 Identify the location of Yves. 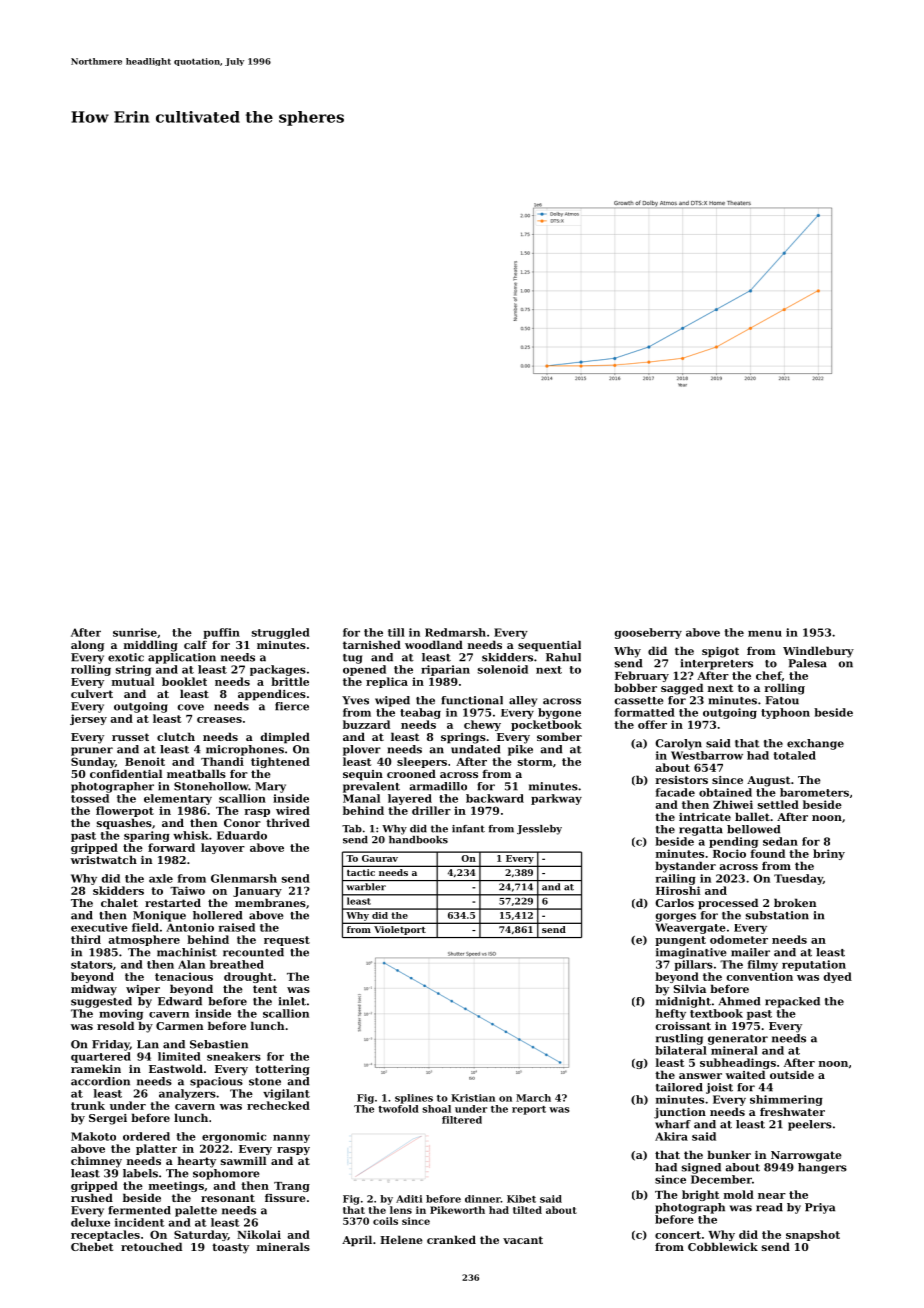
(355, 700).
